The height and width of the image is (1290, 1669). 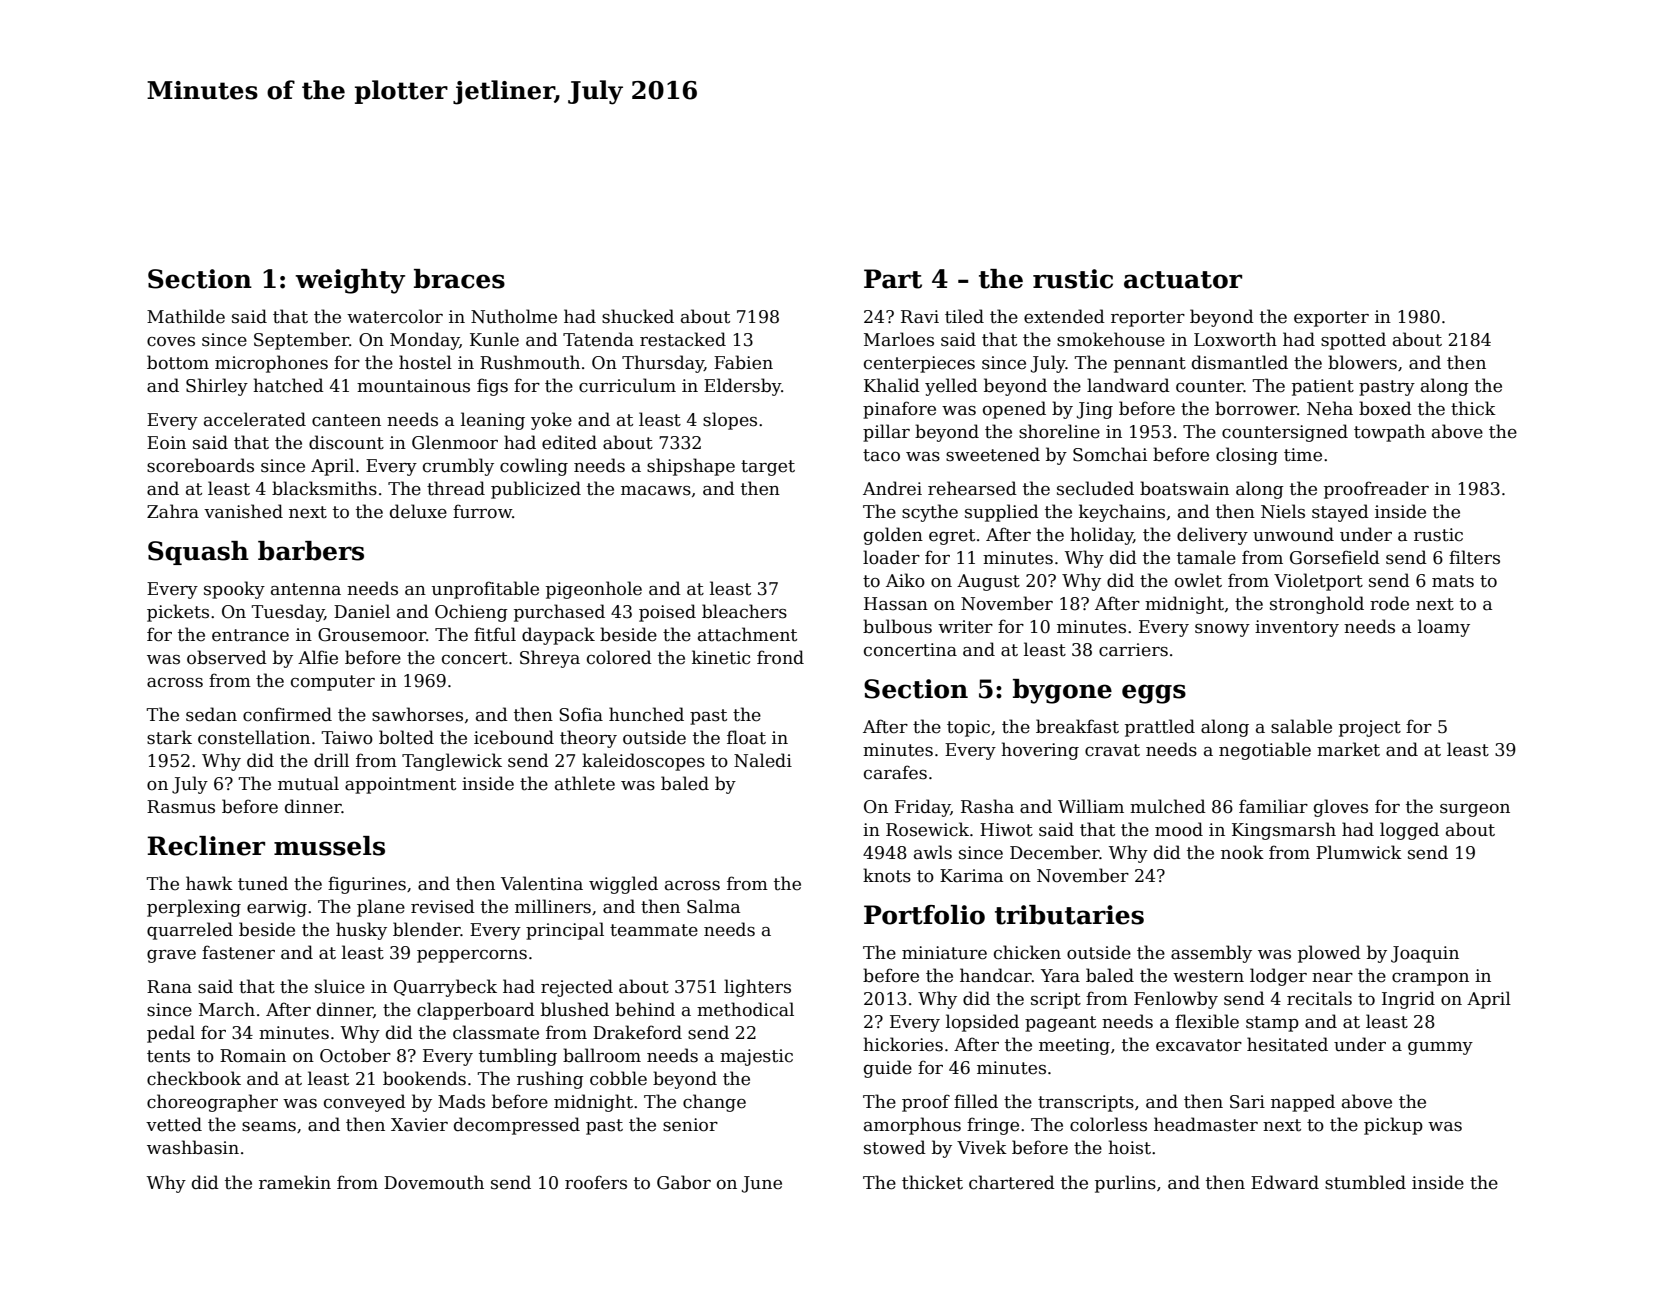 What do you see at coordinates (1365, 1182) in the image?
I see `stumbled` at bounding box center [1365, 1182].
